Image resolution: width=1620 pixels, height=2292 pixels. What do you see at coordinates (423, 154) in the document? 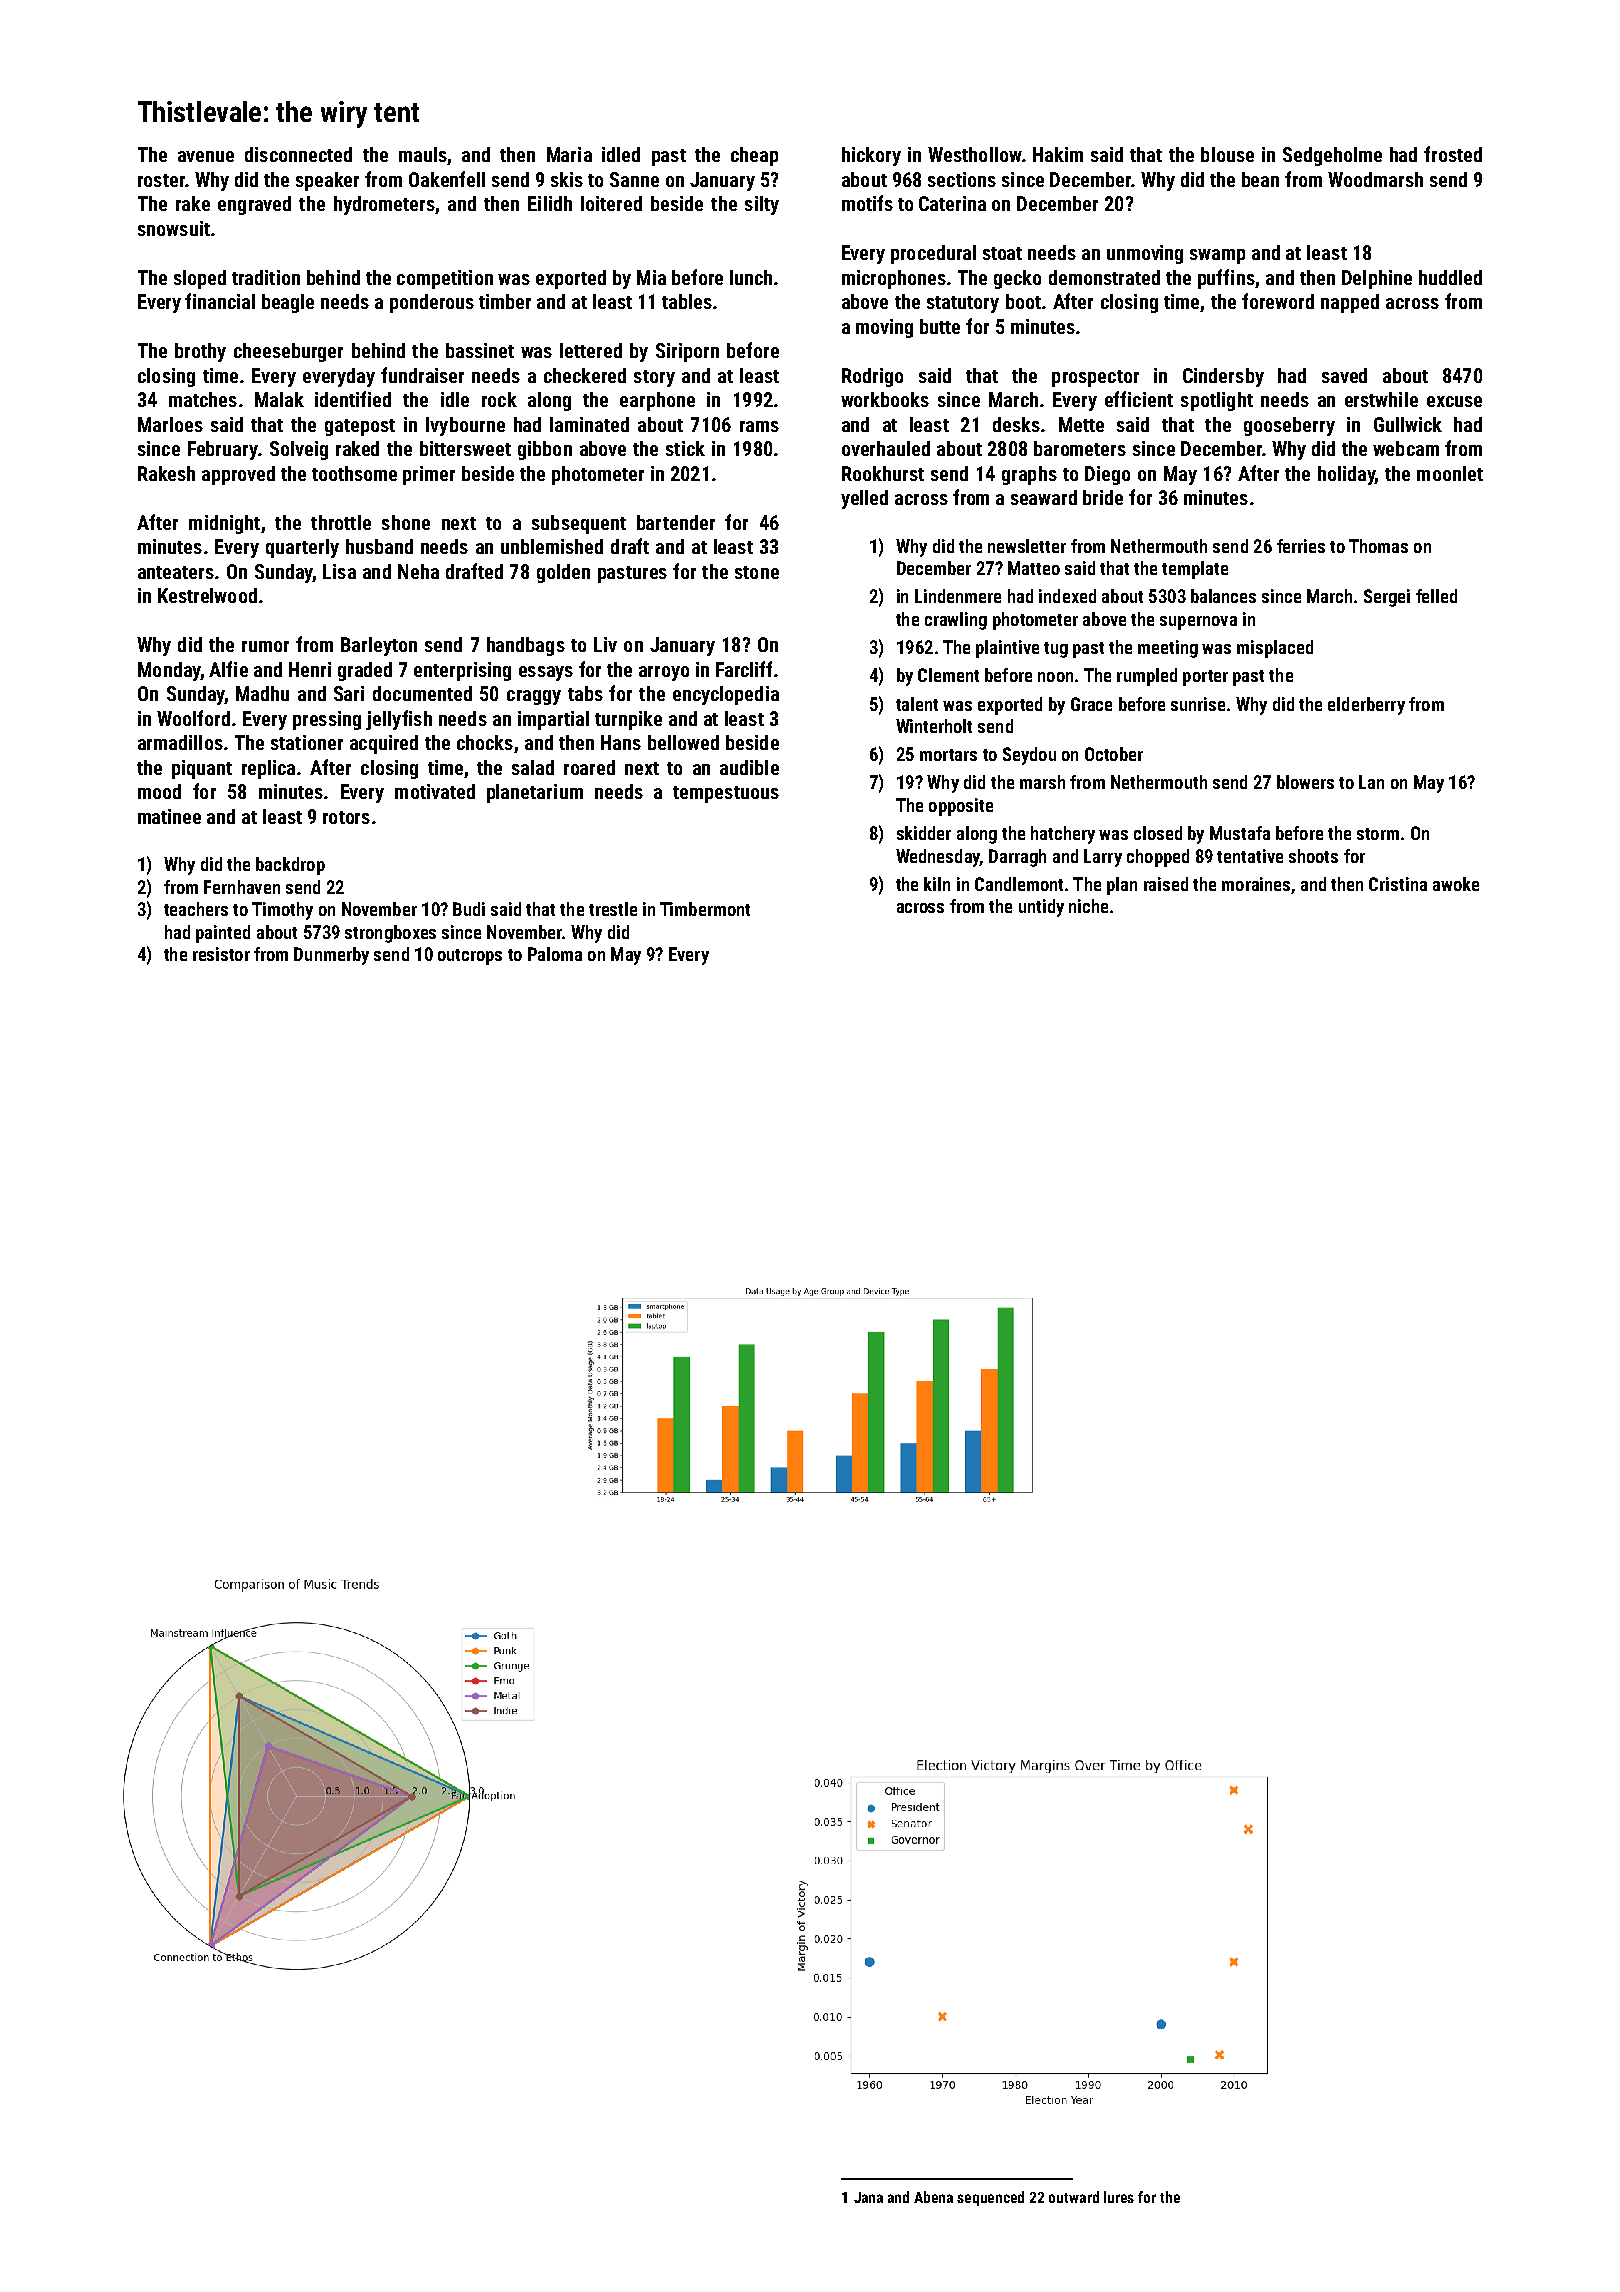
I see `mauls` at bounding box center [423, 154].
